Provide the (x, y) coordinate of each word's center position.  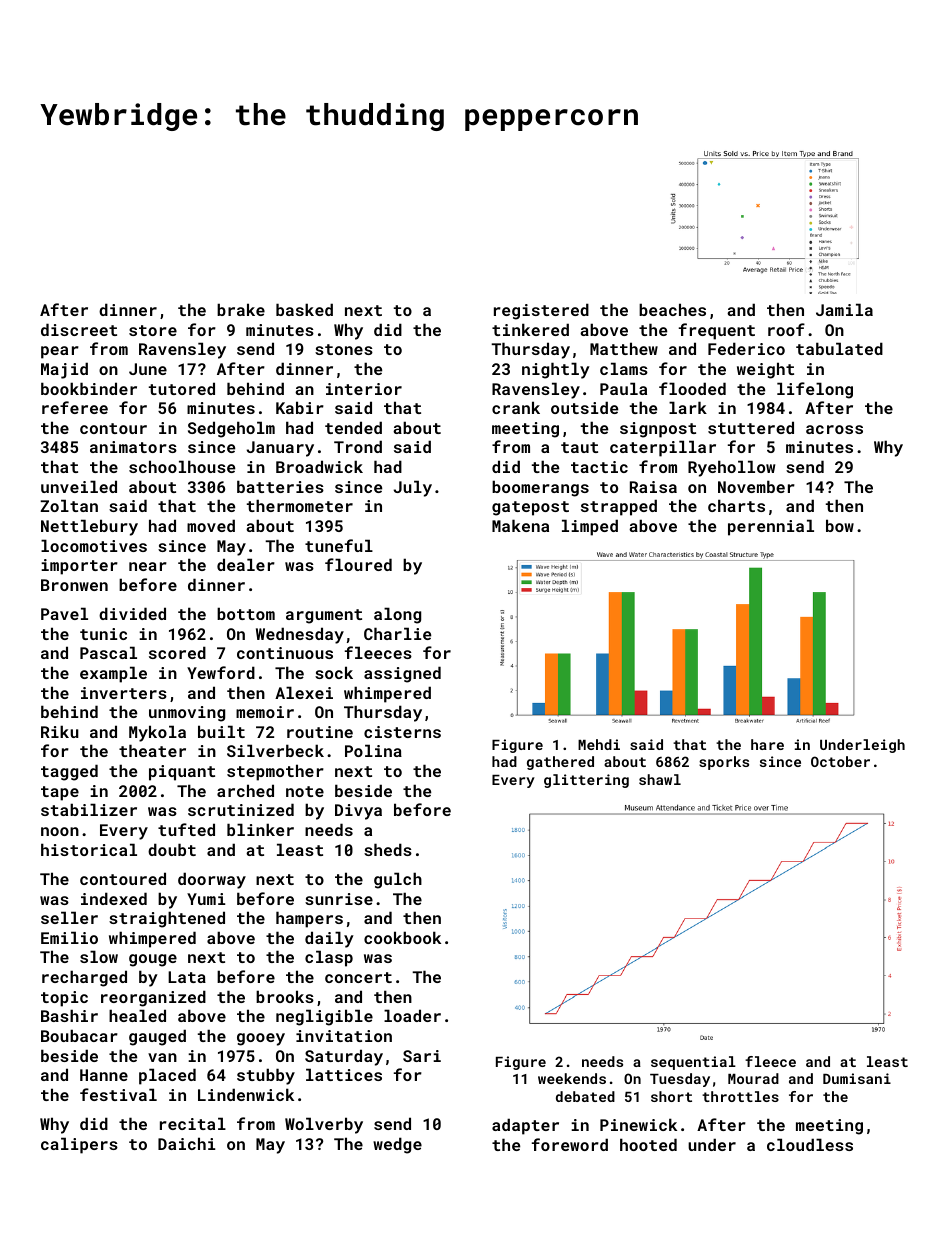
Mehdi (599, 744)
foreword (570, 1144)
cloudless (810, 1144)
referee (75, 407)
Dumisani (857, 1078)
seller (69, 917)
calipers (79, 1145)
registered (541, 311)
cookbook (402, 937)
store (153, 330)
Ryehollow (731, 468)
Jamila (844, 309)
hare (767, 744)
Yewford (221, 672)
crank (516, 407)
